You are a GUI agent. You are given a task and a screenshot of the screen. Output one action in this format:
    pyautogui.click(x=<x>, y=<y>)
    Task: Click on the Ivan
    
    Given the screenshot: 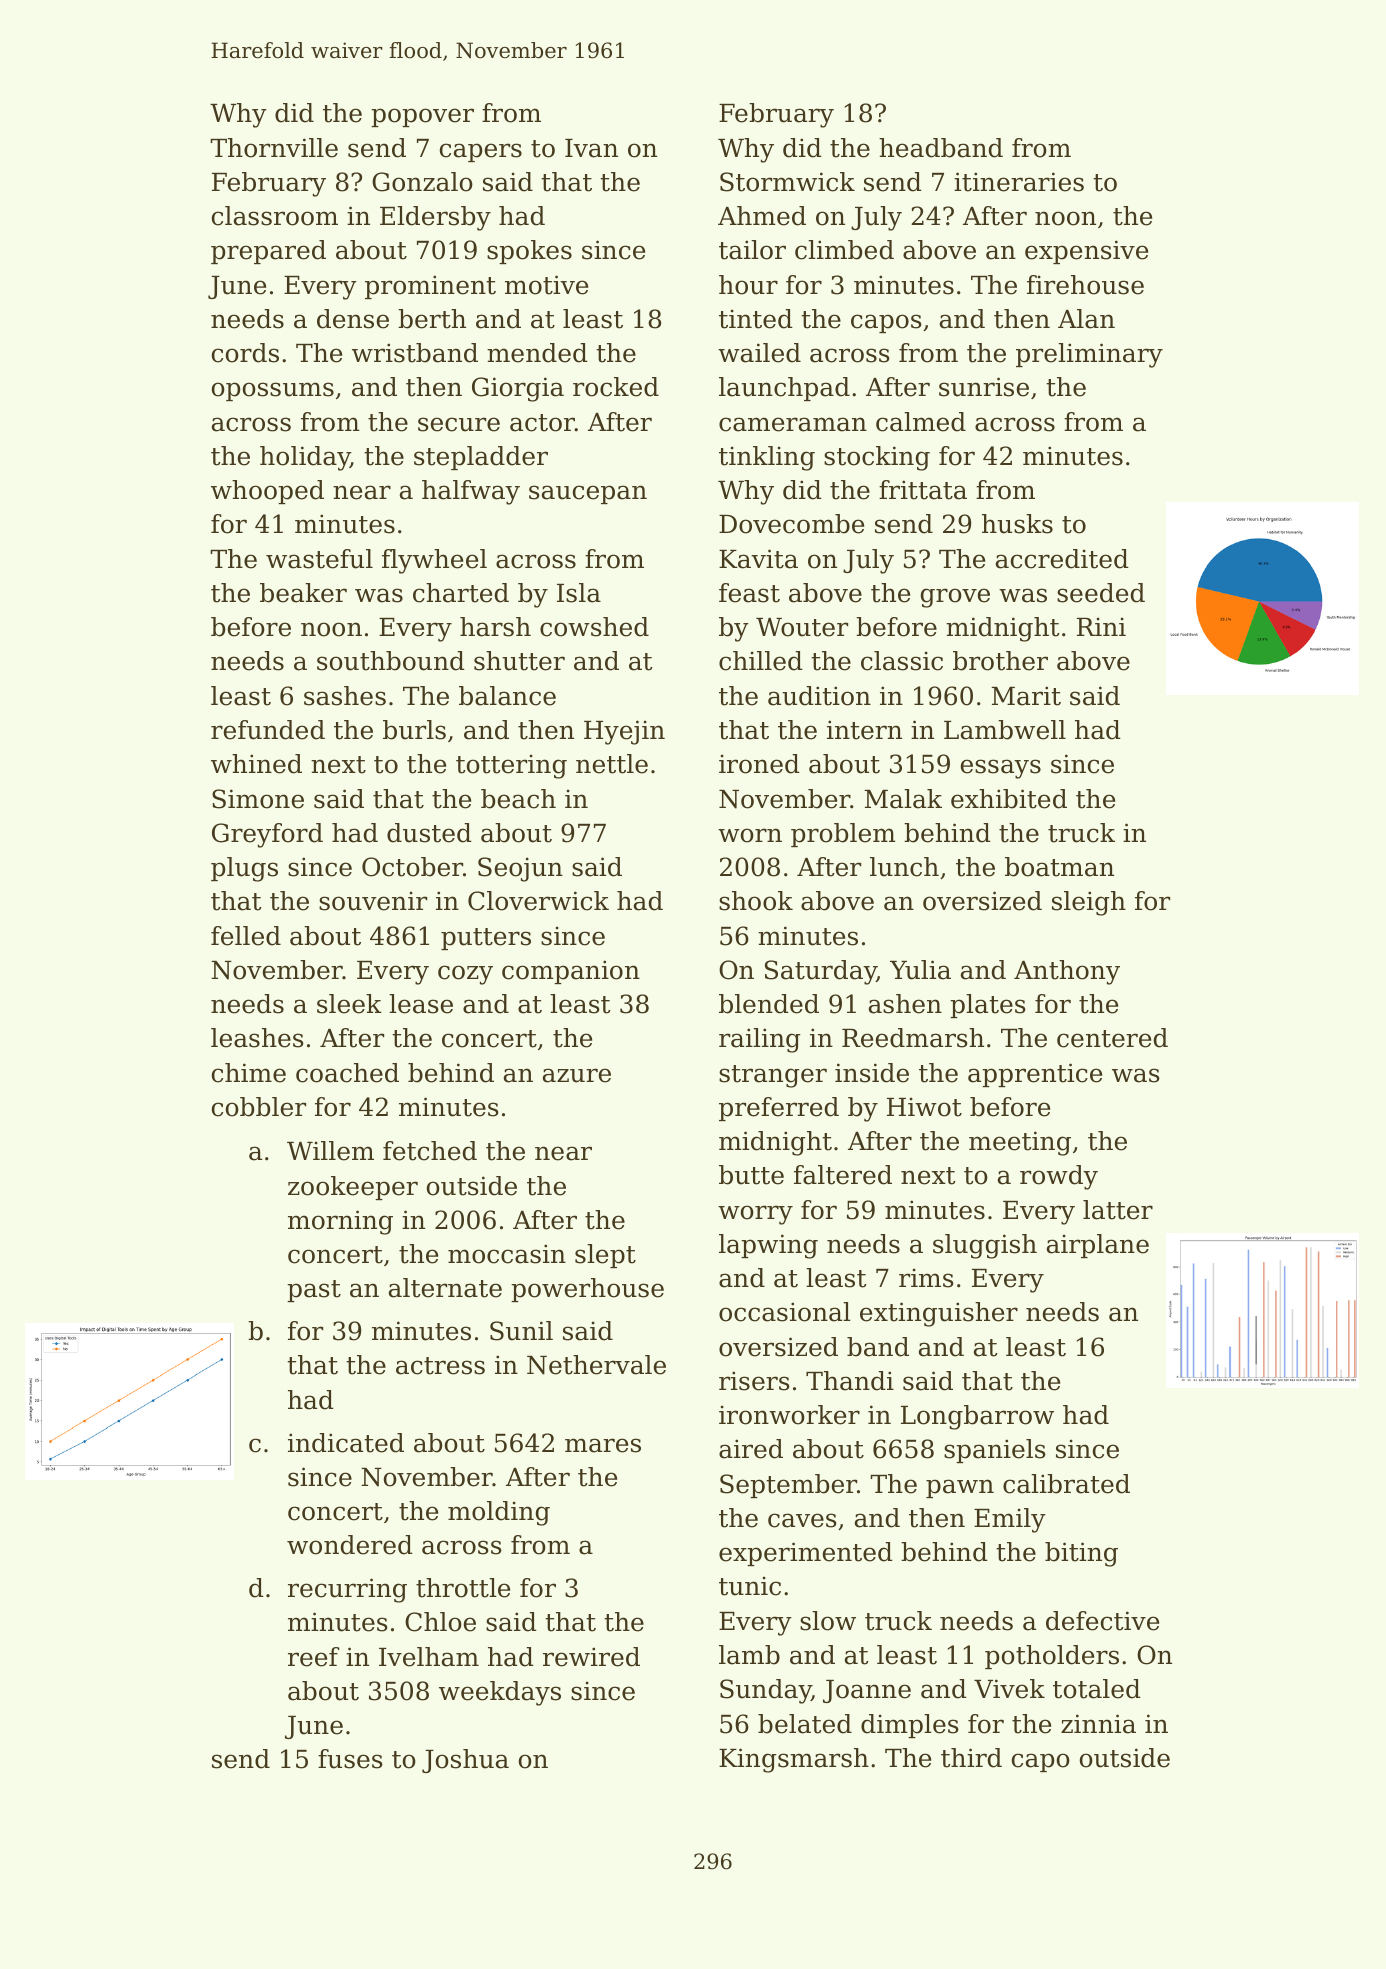 What is the action you would take?
    pyautogui.click(x=591, y=148)
